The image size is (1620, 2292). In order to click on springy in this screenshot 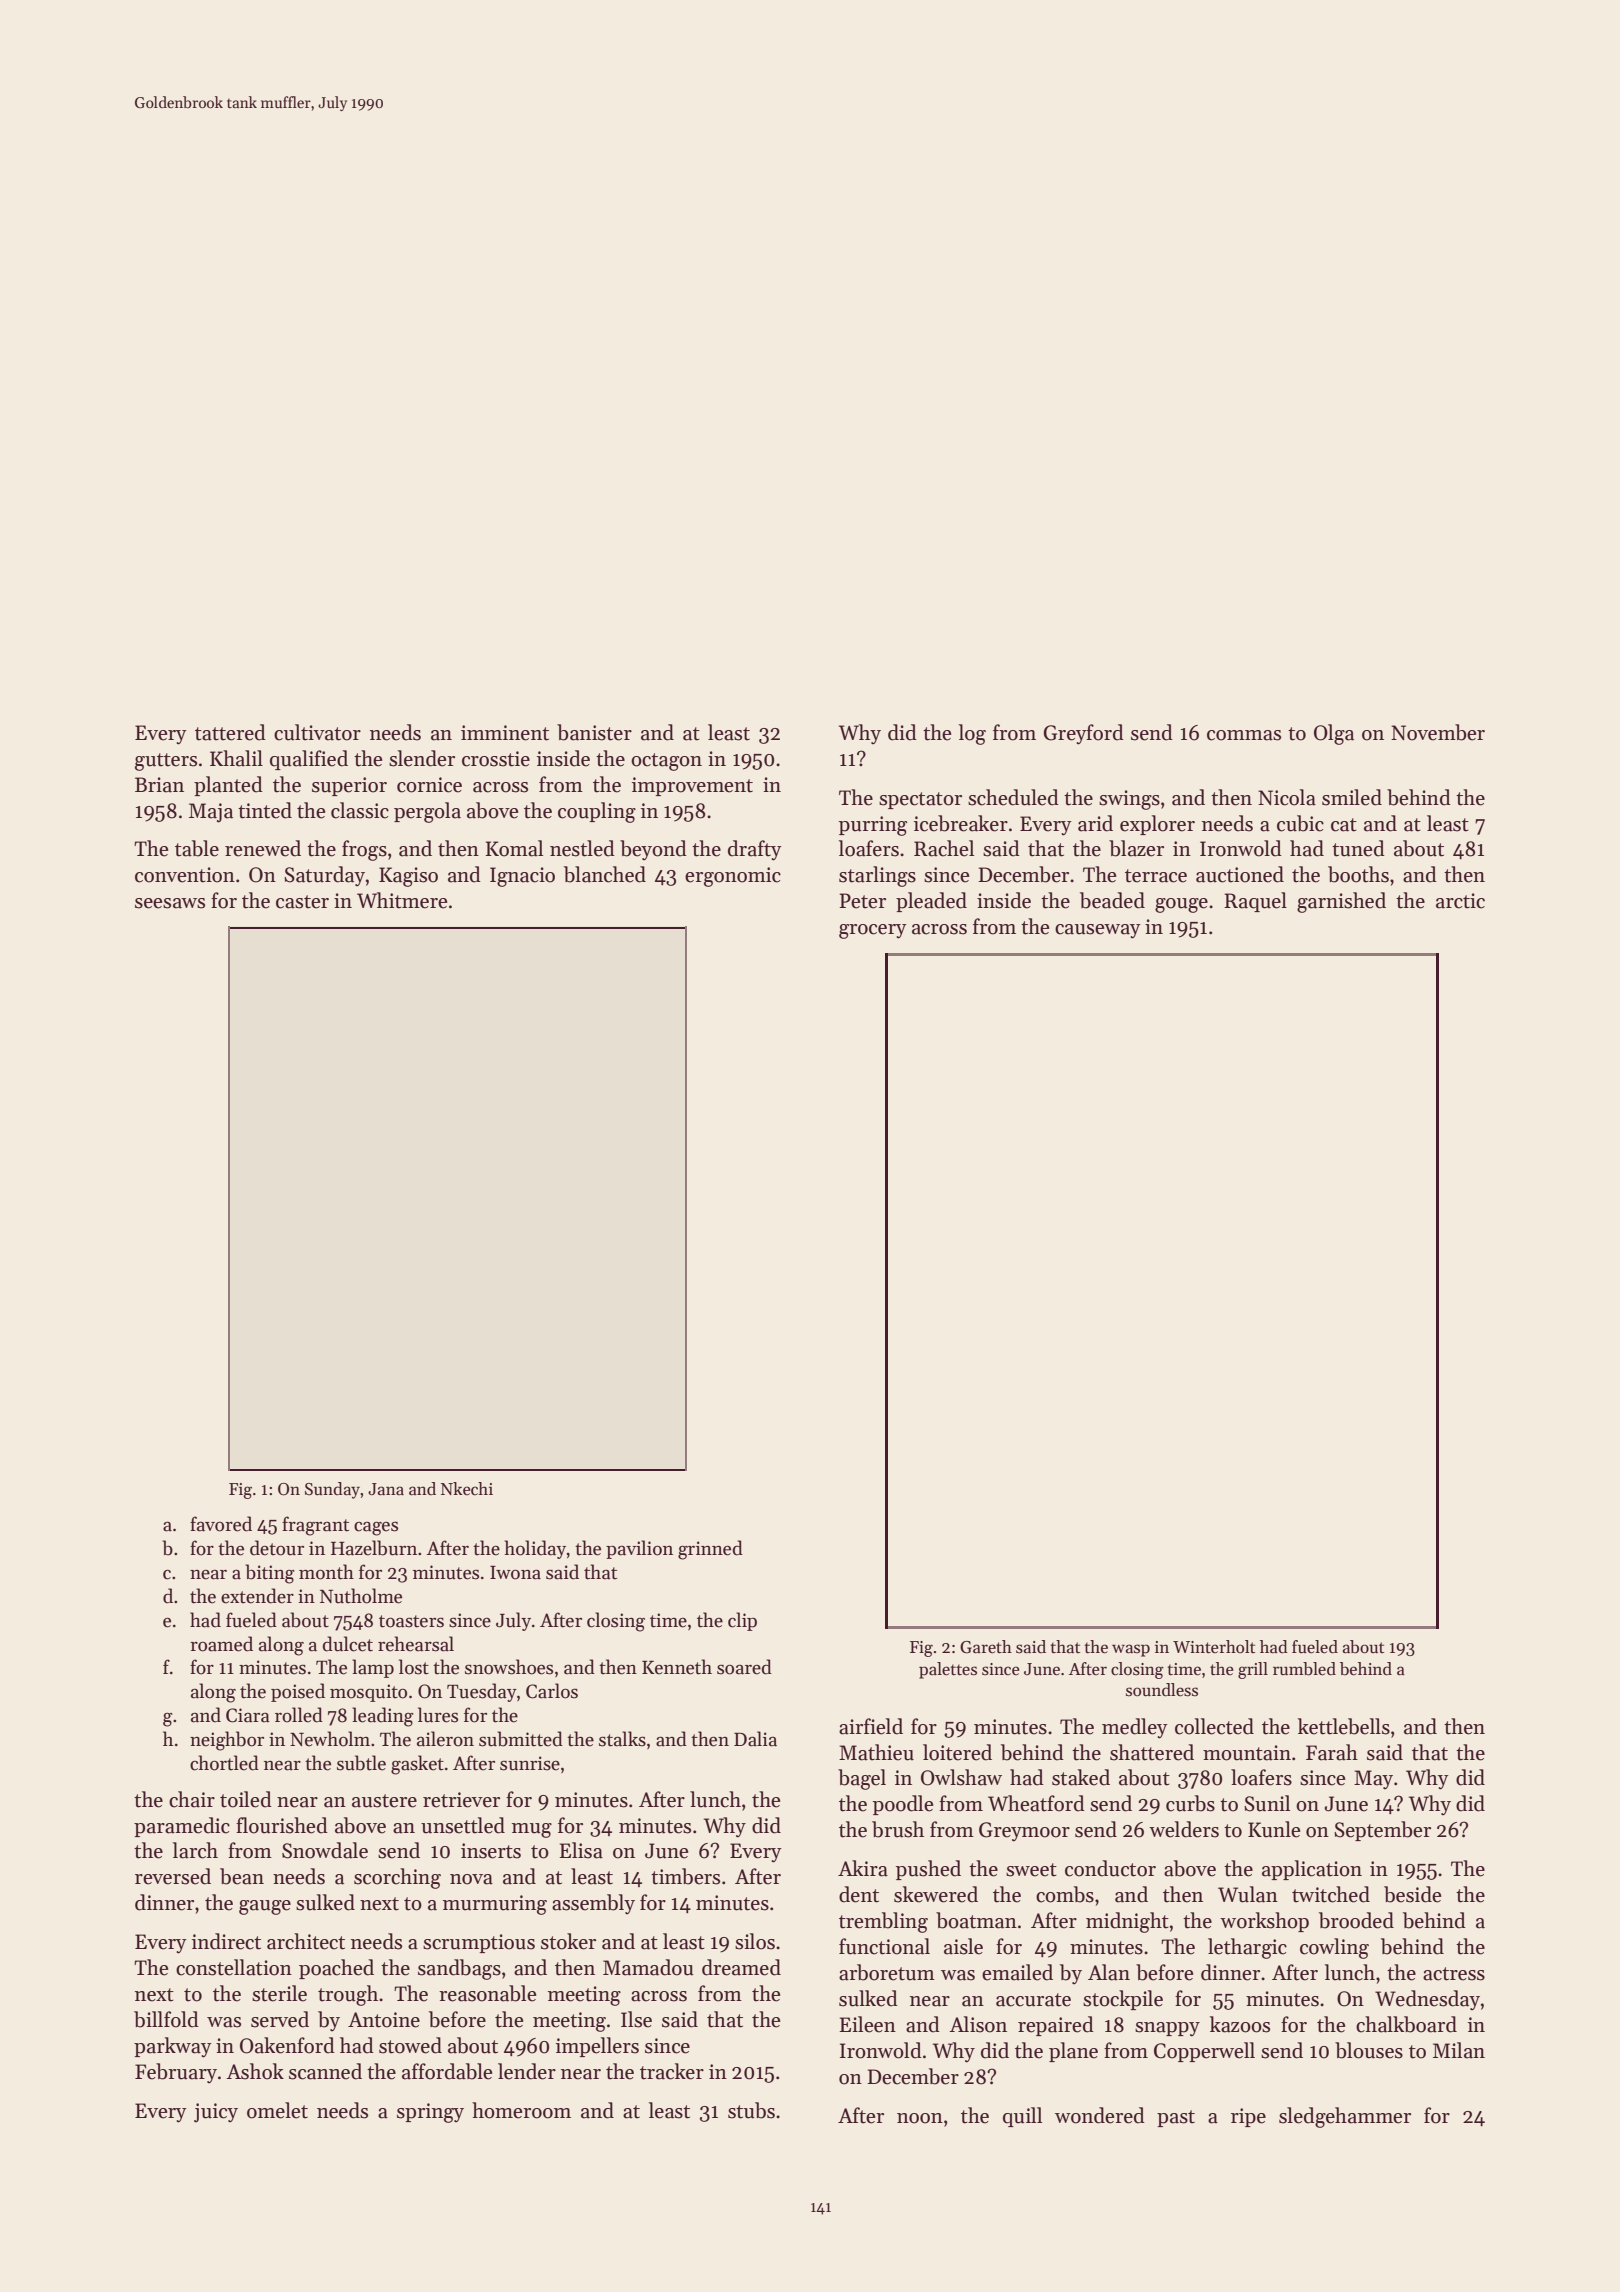, I will do `click(430, 2113)`.
